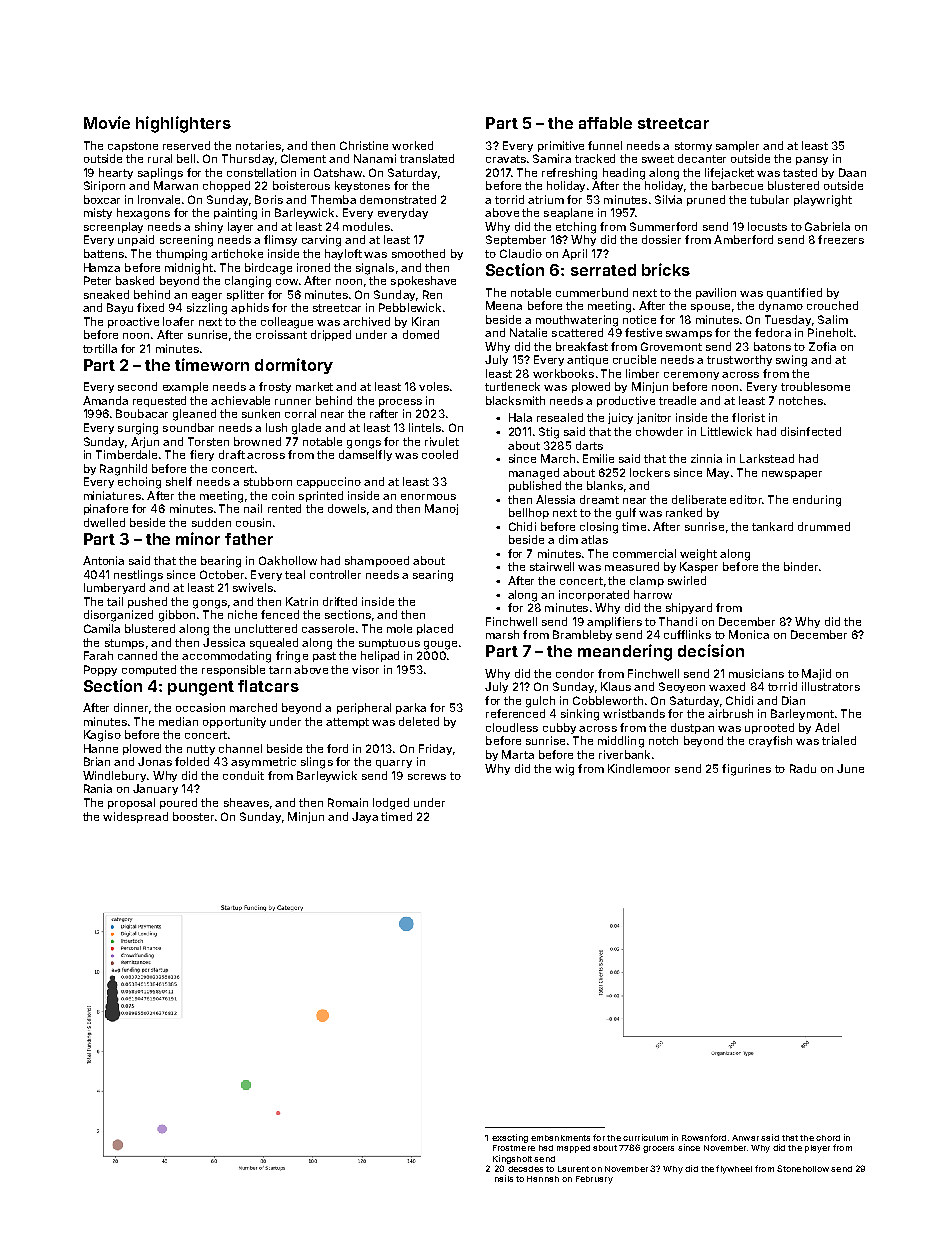 This screenshot has width=952, height=1233. Describe the element at coordinates (803, 1168) in the screenshot. I see `Stonehollow` at that location.
